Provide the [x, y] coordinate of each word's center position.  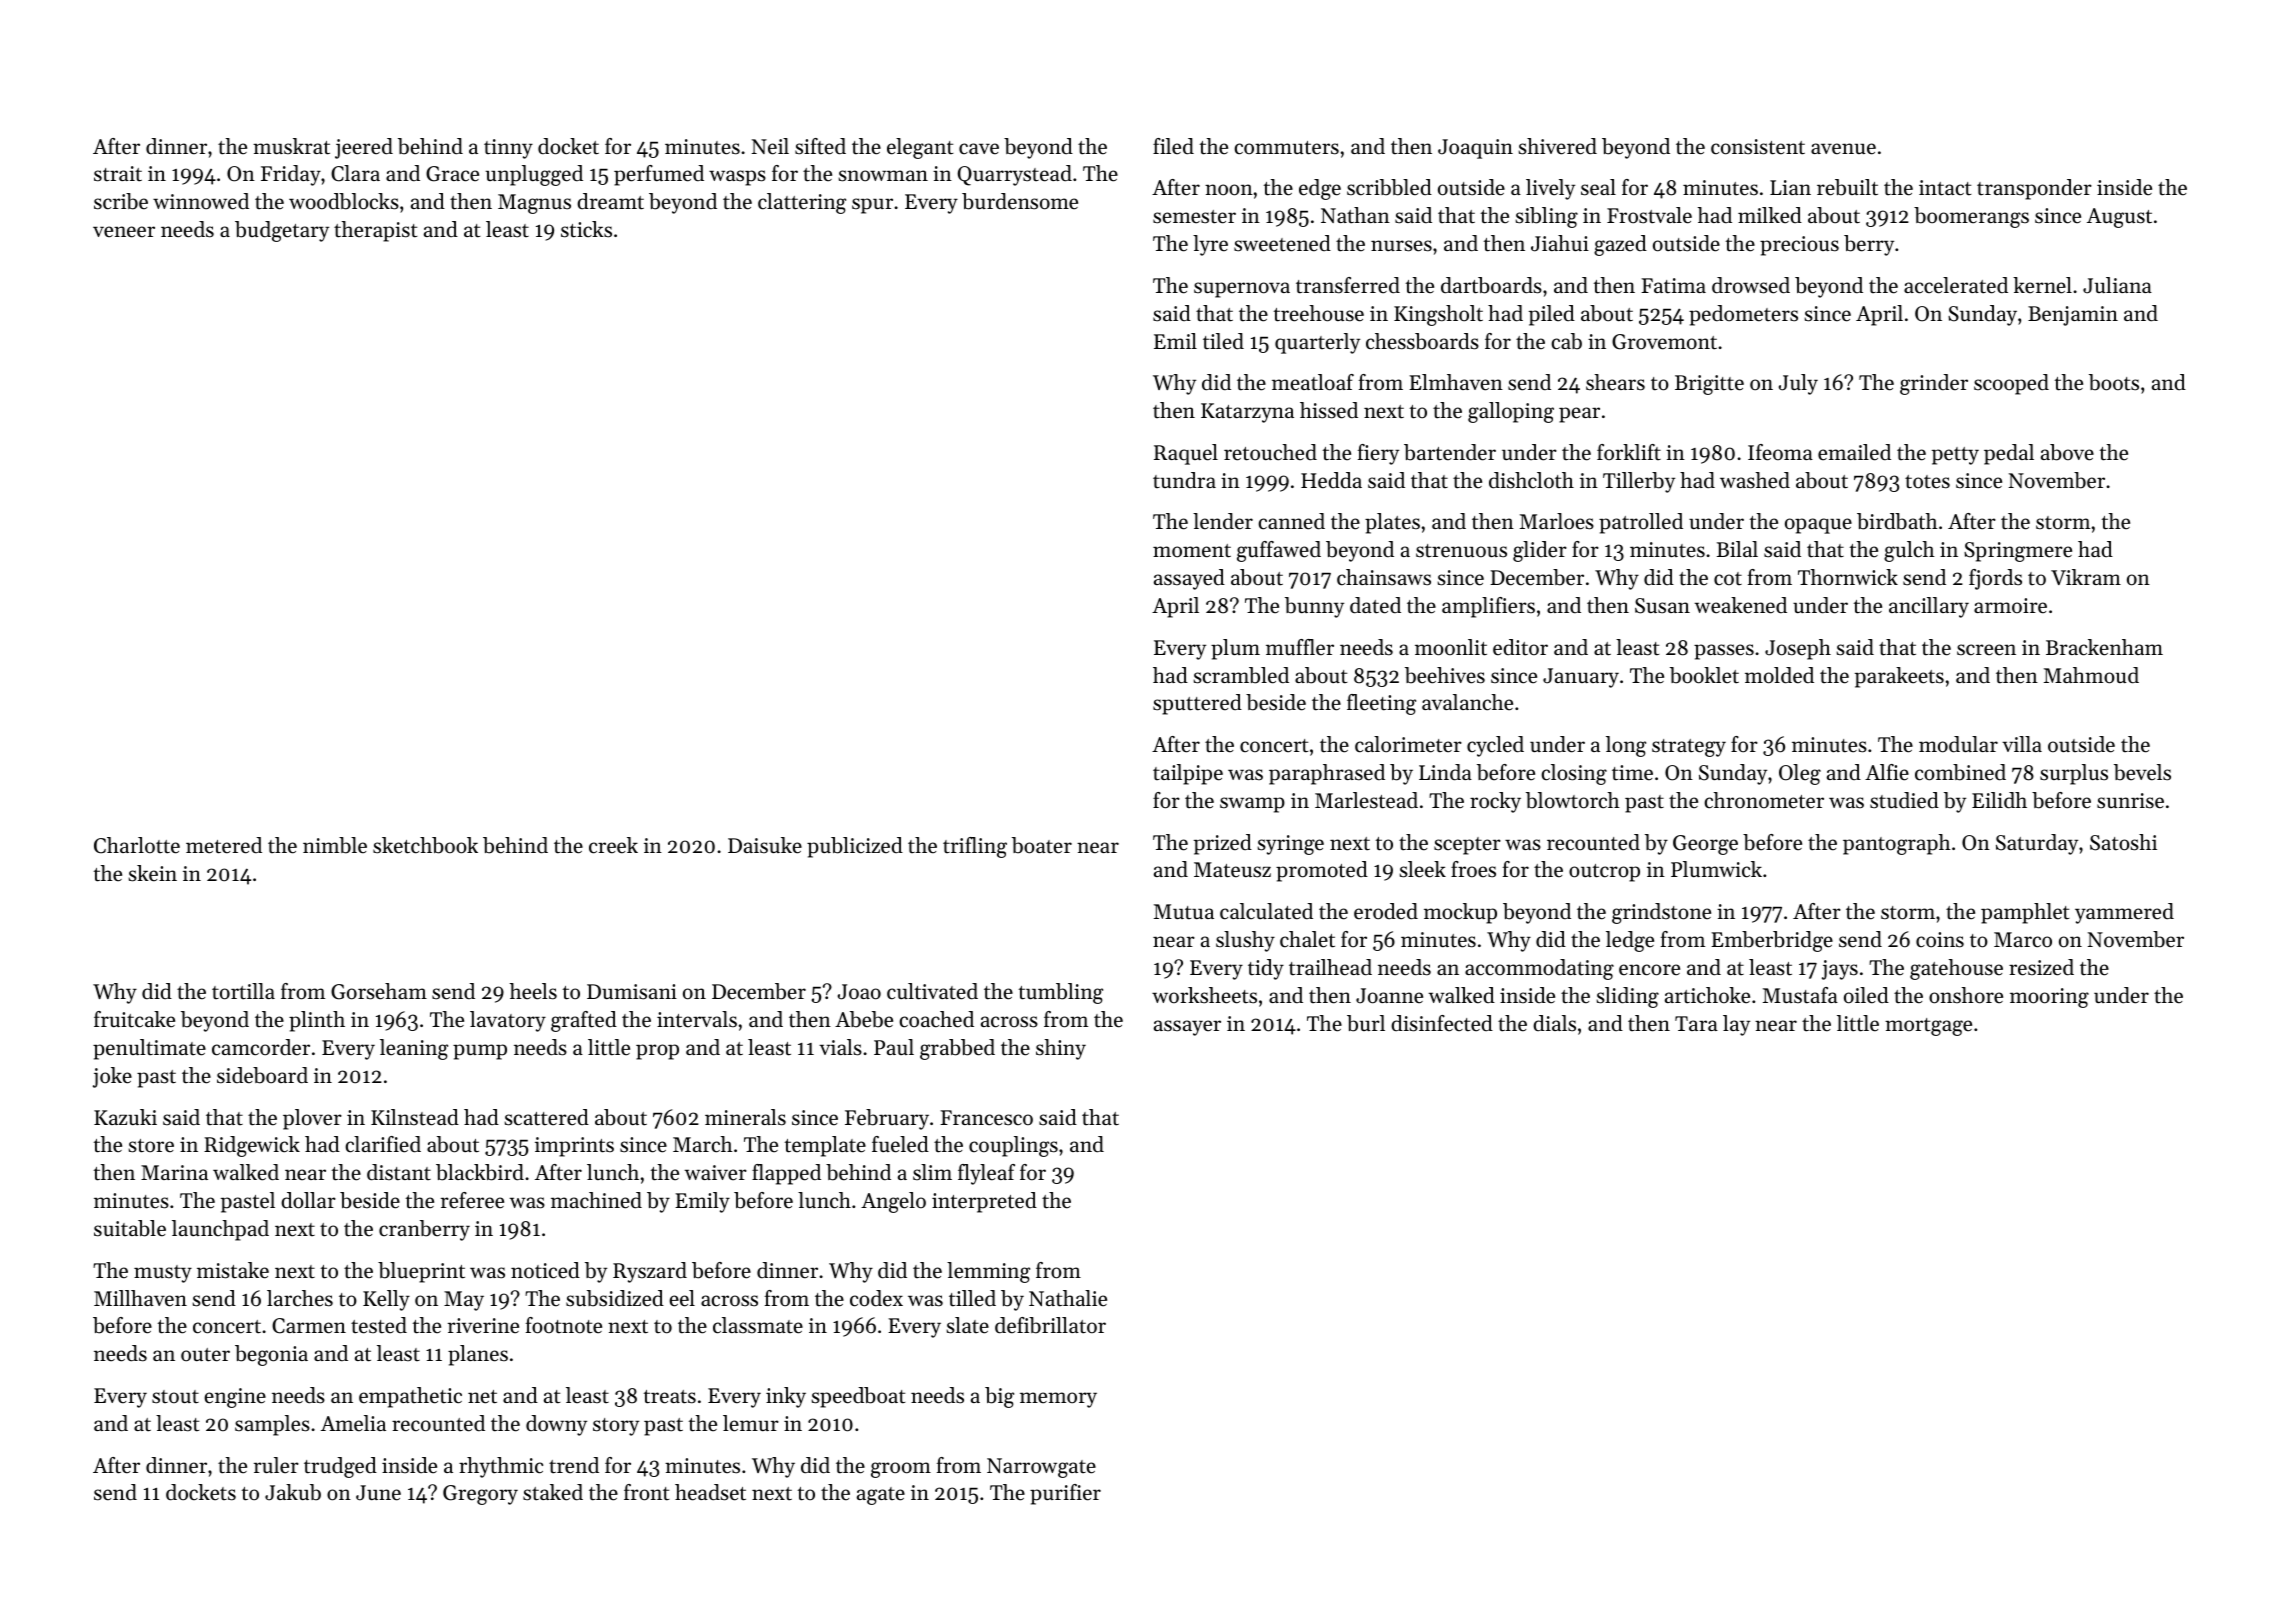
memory [1058, 1400]
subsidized [615, 1298]
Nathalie [1068, 1298]
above [2067, 452]
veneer [124, 232]
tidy [1266, 969]
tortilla [243, 991]
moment [1192, 551]
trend [574, 1465]
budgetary [282, 231]
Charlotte [137, 845]
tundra [1184, 480]
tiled [1223, 341]
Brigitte [1709, 385]
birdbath [1897, 521]
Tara [1696, 1023]
